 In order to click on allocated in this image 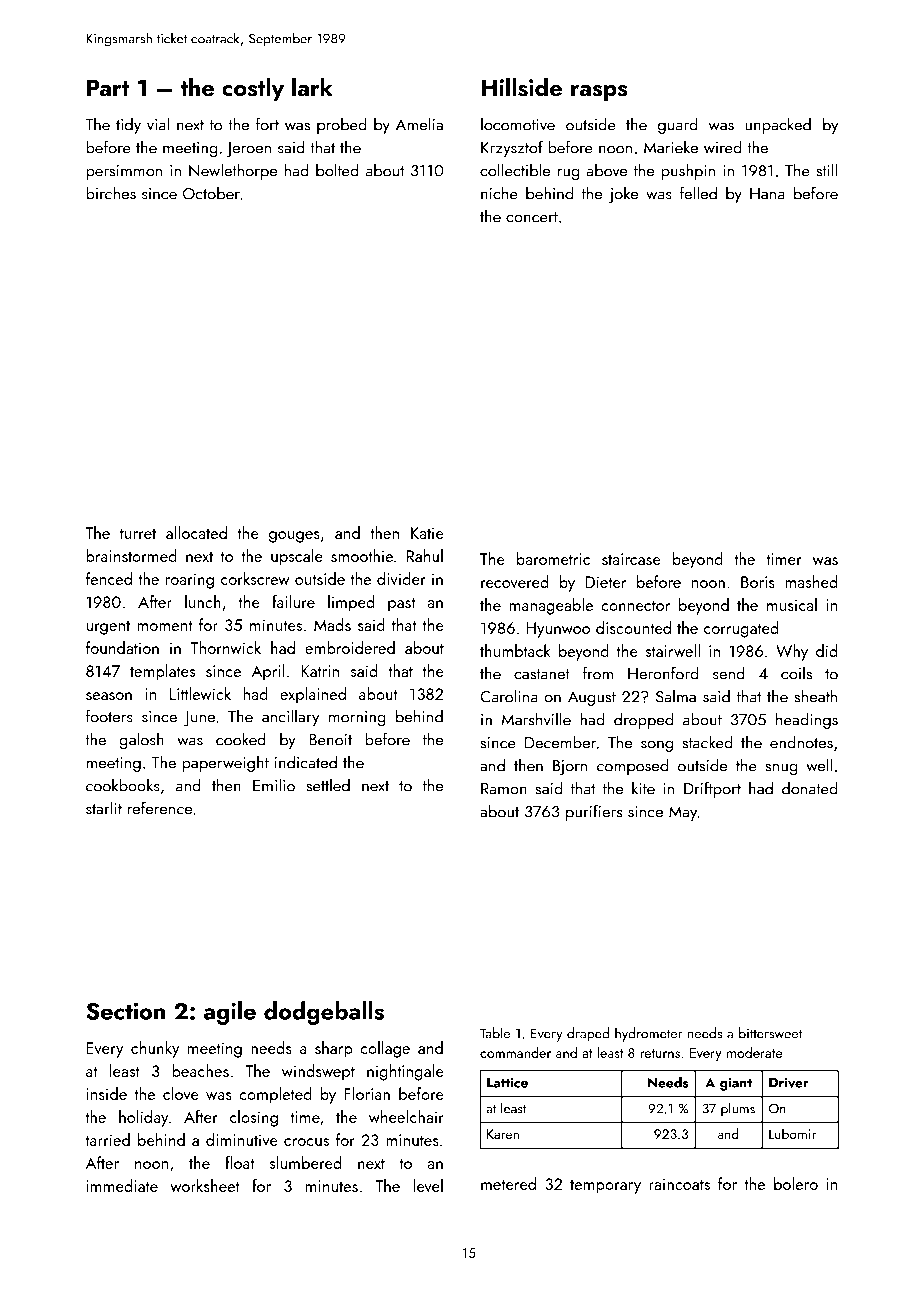, I will do `click(196, 532)`.
